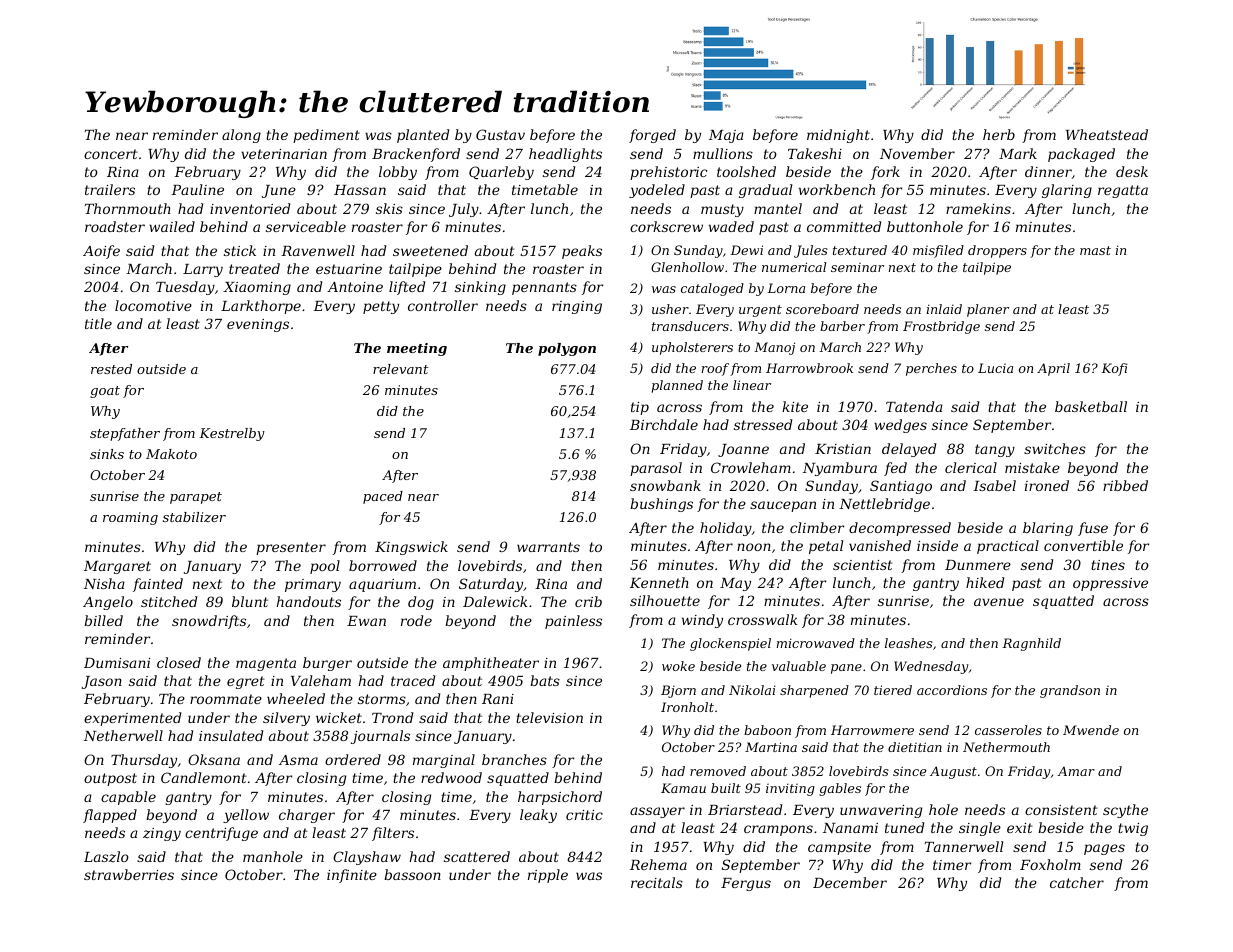 The image size is (1233, 952). Describe the element at coordinates (1114, 369) in the screenshot. I see `Kofi` at that location.
